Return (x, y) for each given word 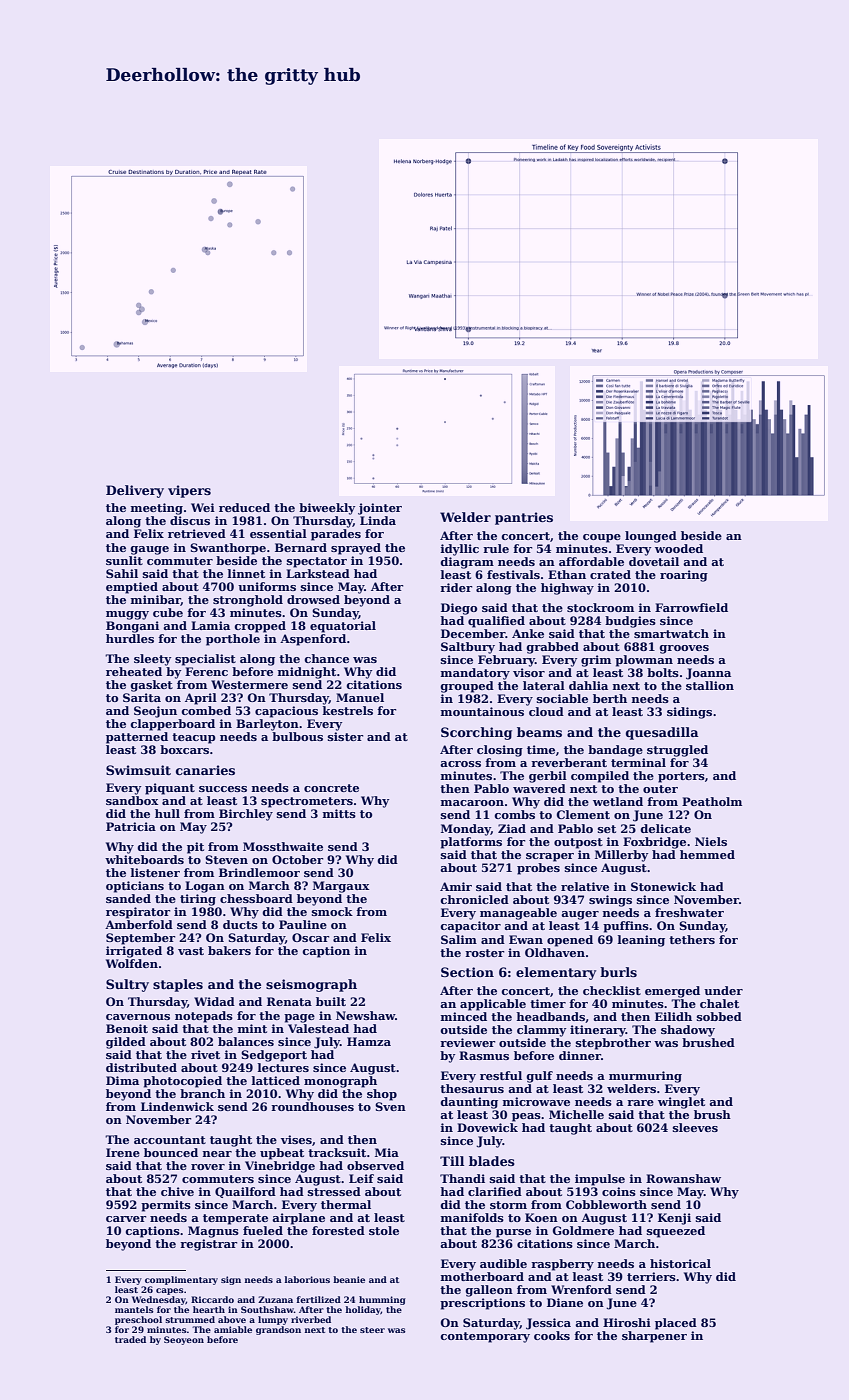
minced (464, 1016)
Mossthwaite (283, 846)
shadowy (688, 1031)
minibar (156, 600)
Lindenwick (177, 1106)
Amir (456, 886)
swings (610, 901)
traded (130, 1339)
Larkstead (318, 573)
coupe (602, 538)
